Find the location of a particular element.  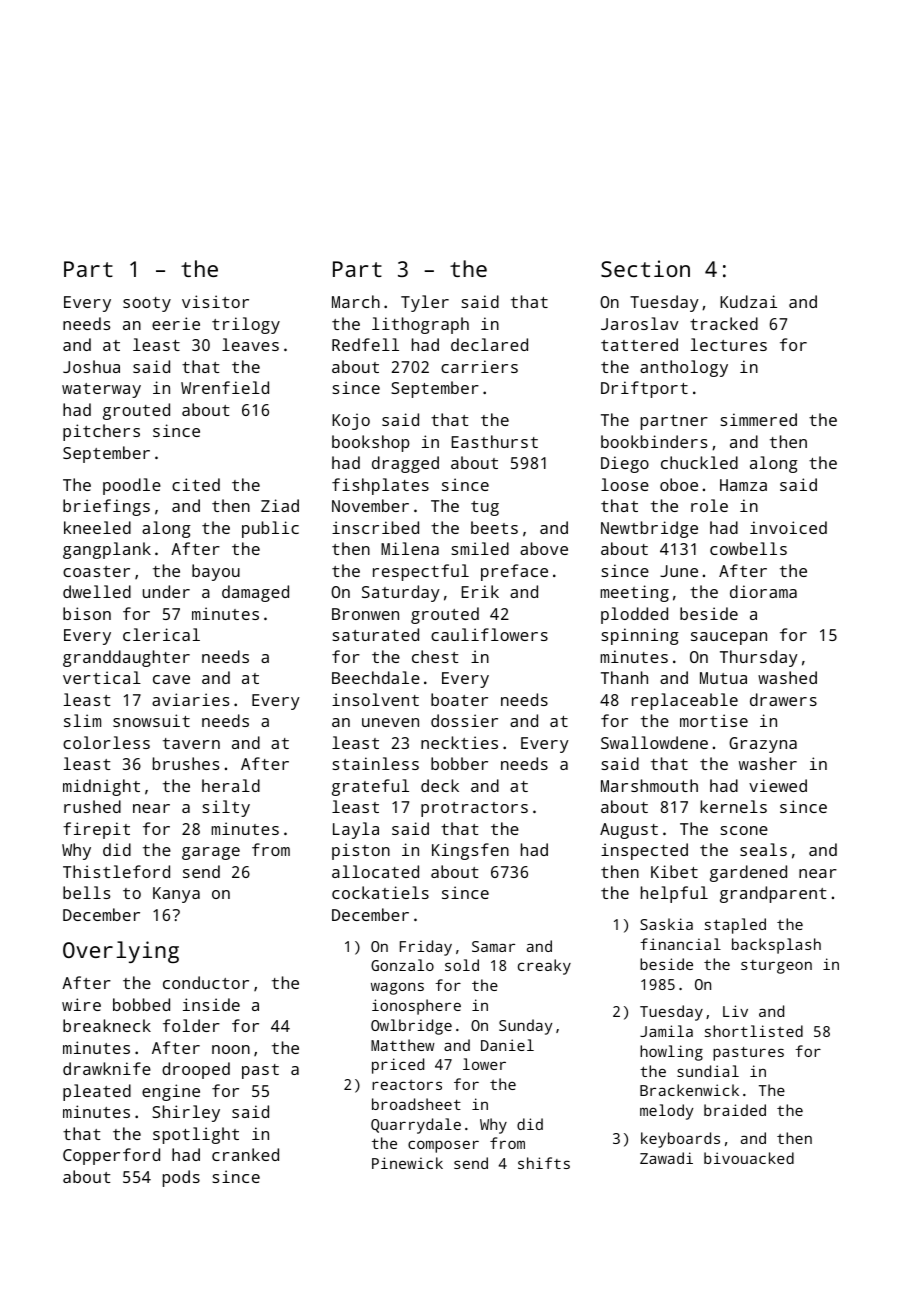

June is located at coordinates (679, 571).
